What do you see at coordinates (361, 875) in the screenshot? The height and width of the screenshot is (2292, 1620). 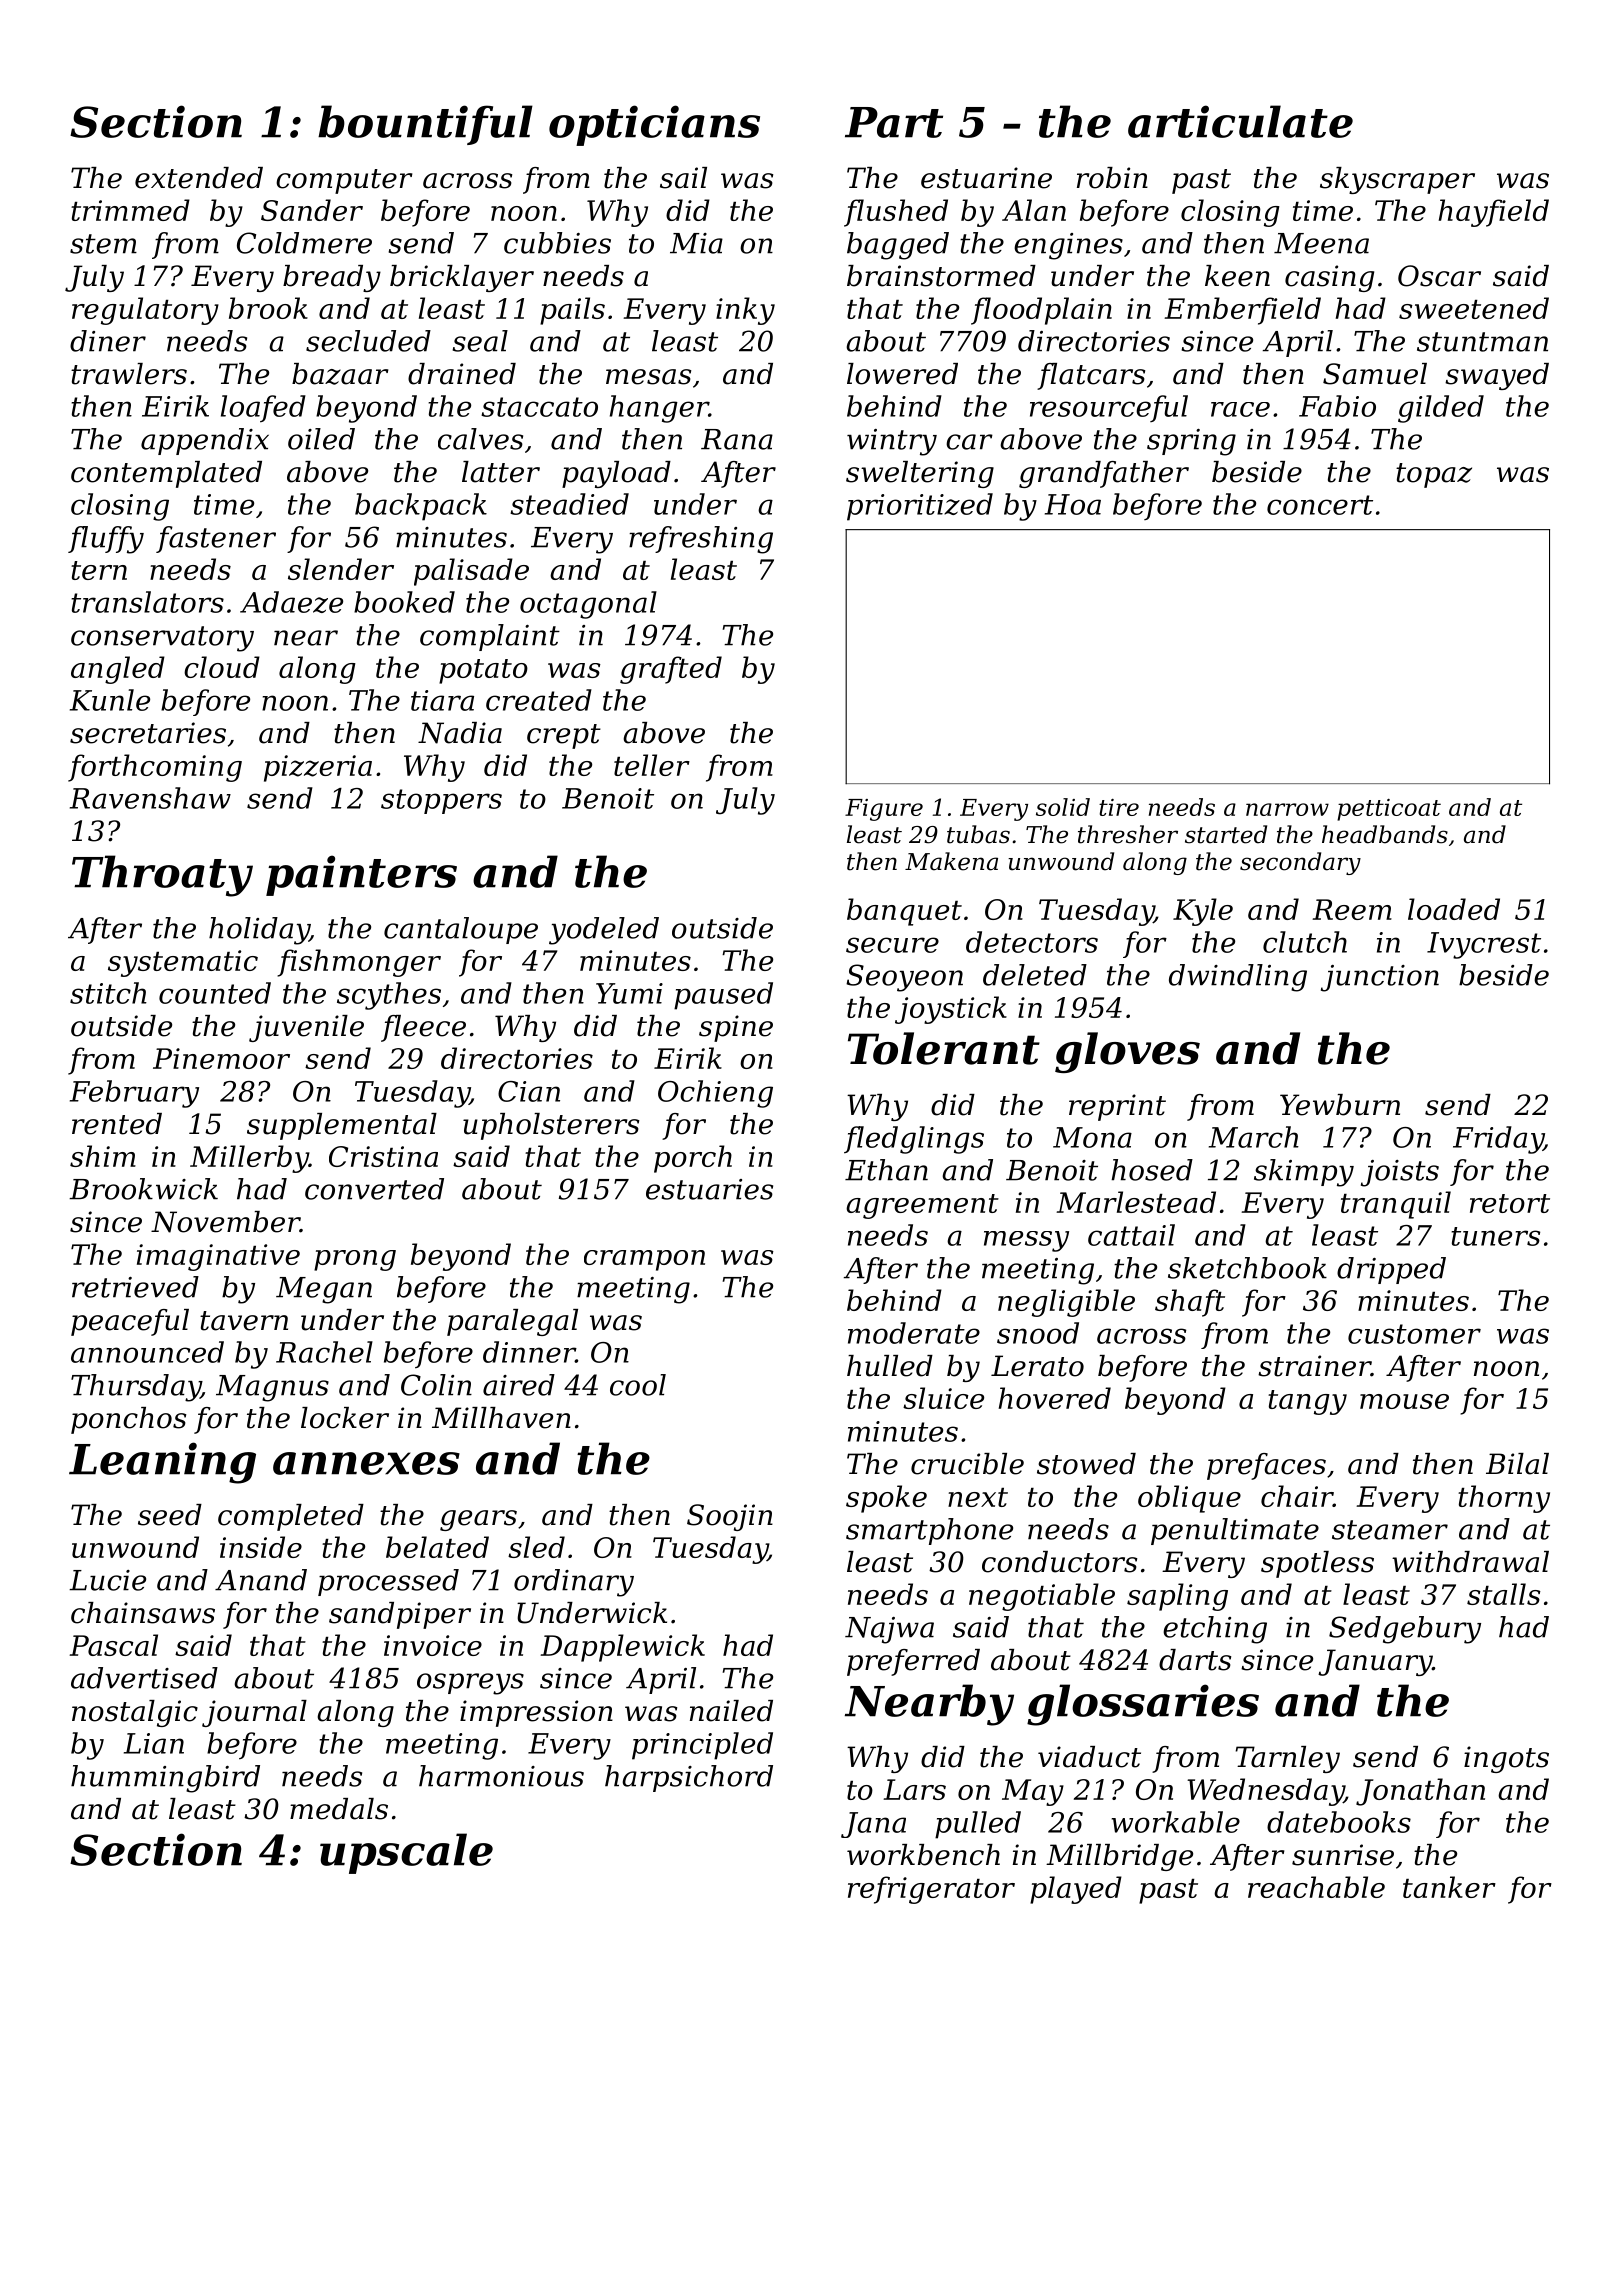 I see `painters` at bounding box center [361, 875].
